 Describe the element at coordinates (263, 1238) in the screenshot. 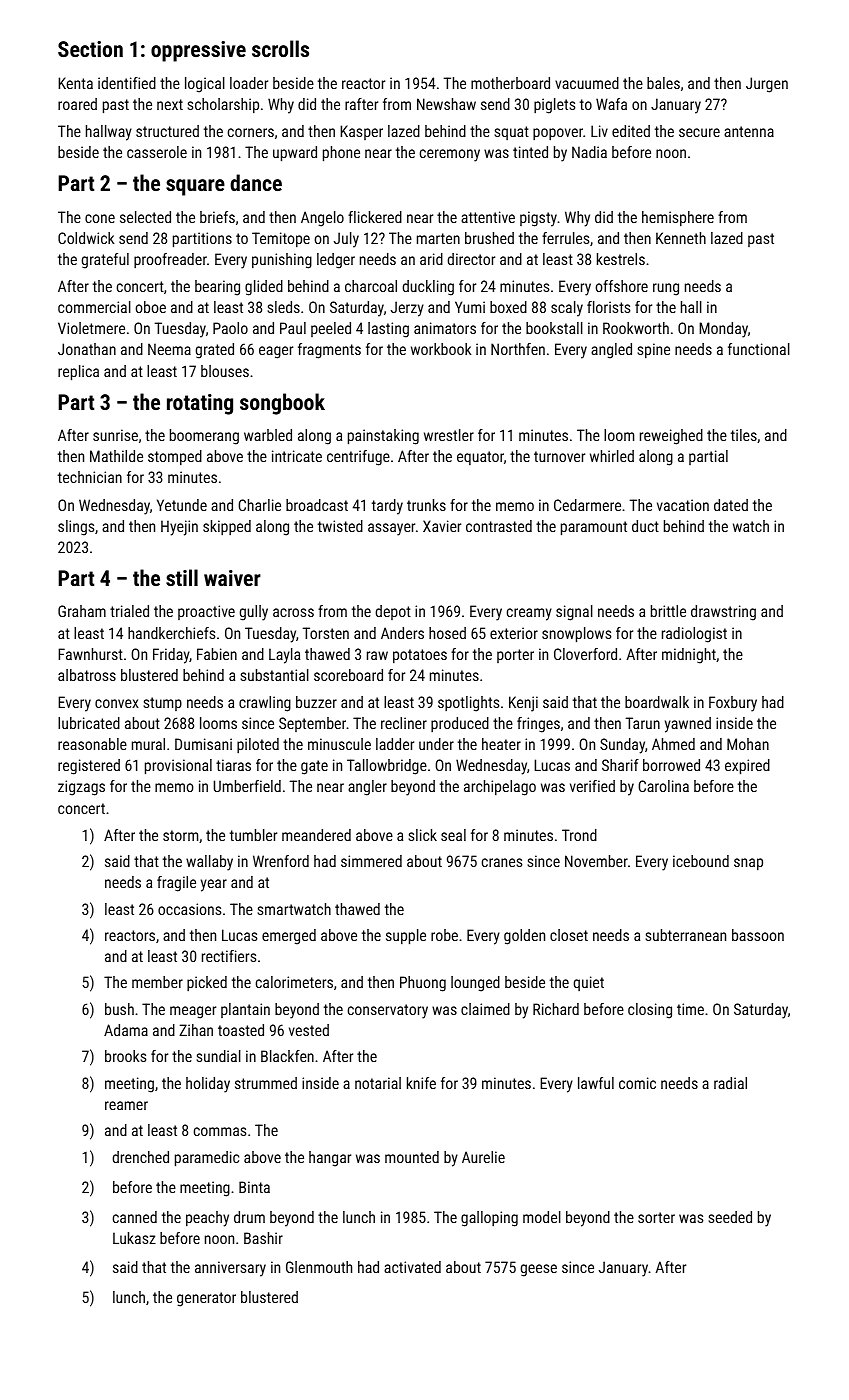

I see `Bashir` at that location.
